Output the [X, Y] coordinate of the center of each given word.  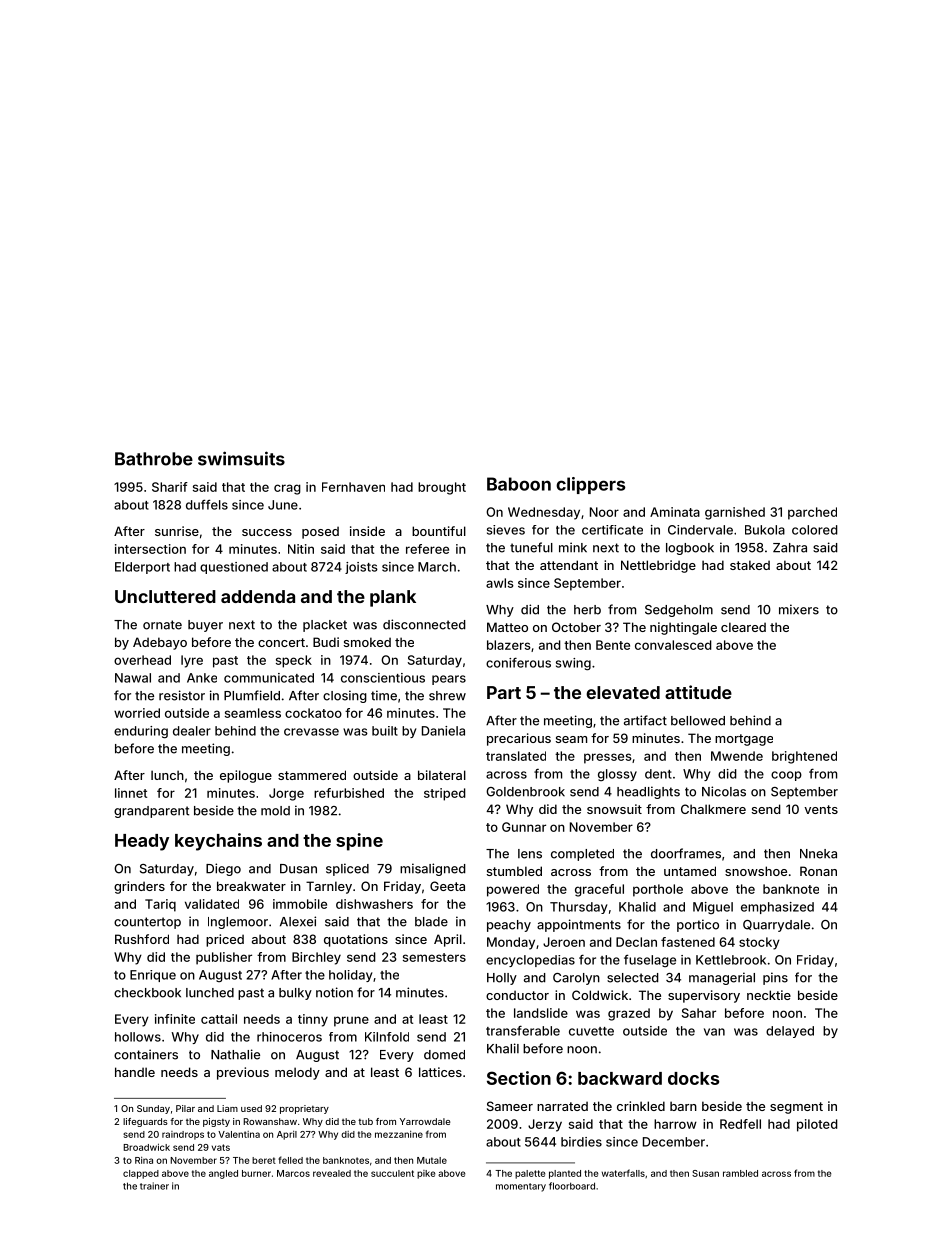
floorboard [572, 1186]
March [437, 567]
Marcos [293, 1173]
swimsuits [241, 458]
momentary [521, 1187]
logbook [690, 549]
